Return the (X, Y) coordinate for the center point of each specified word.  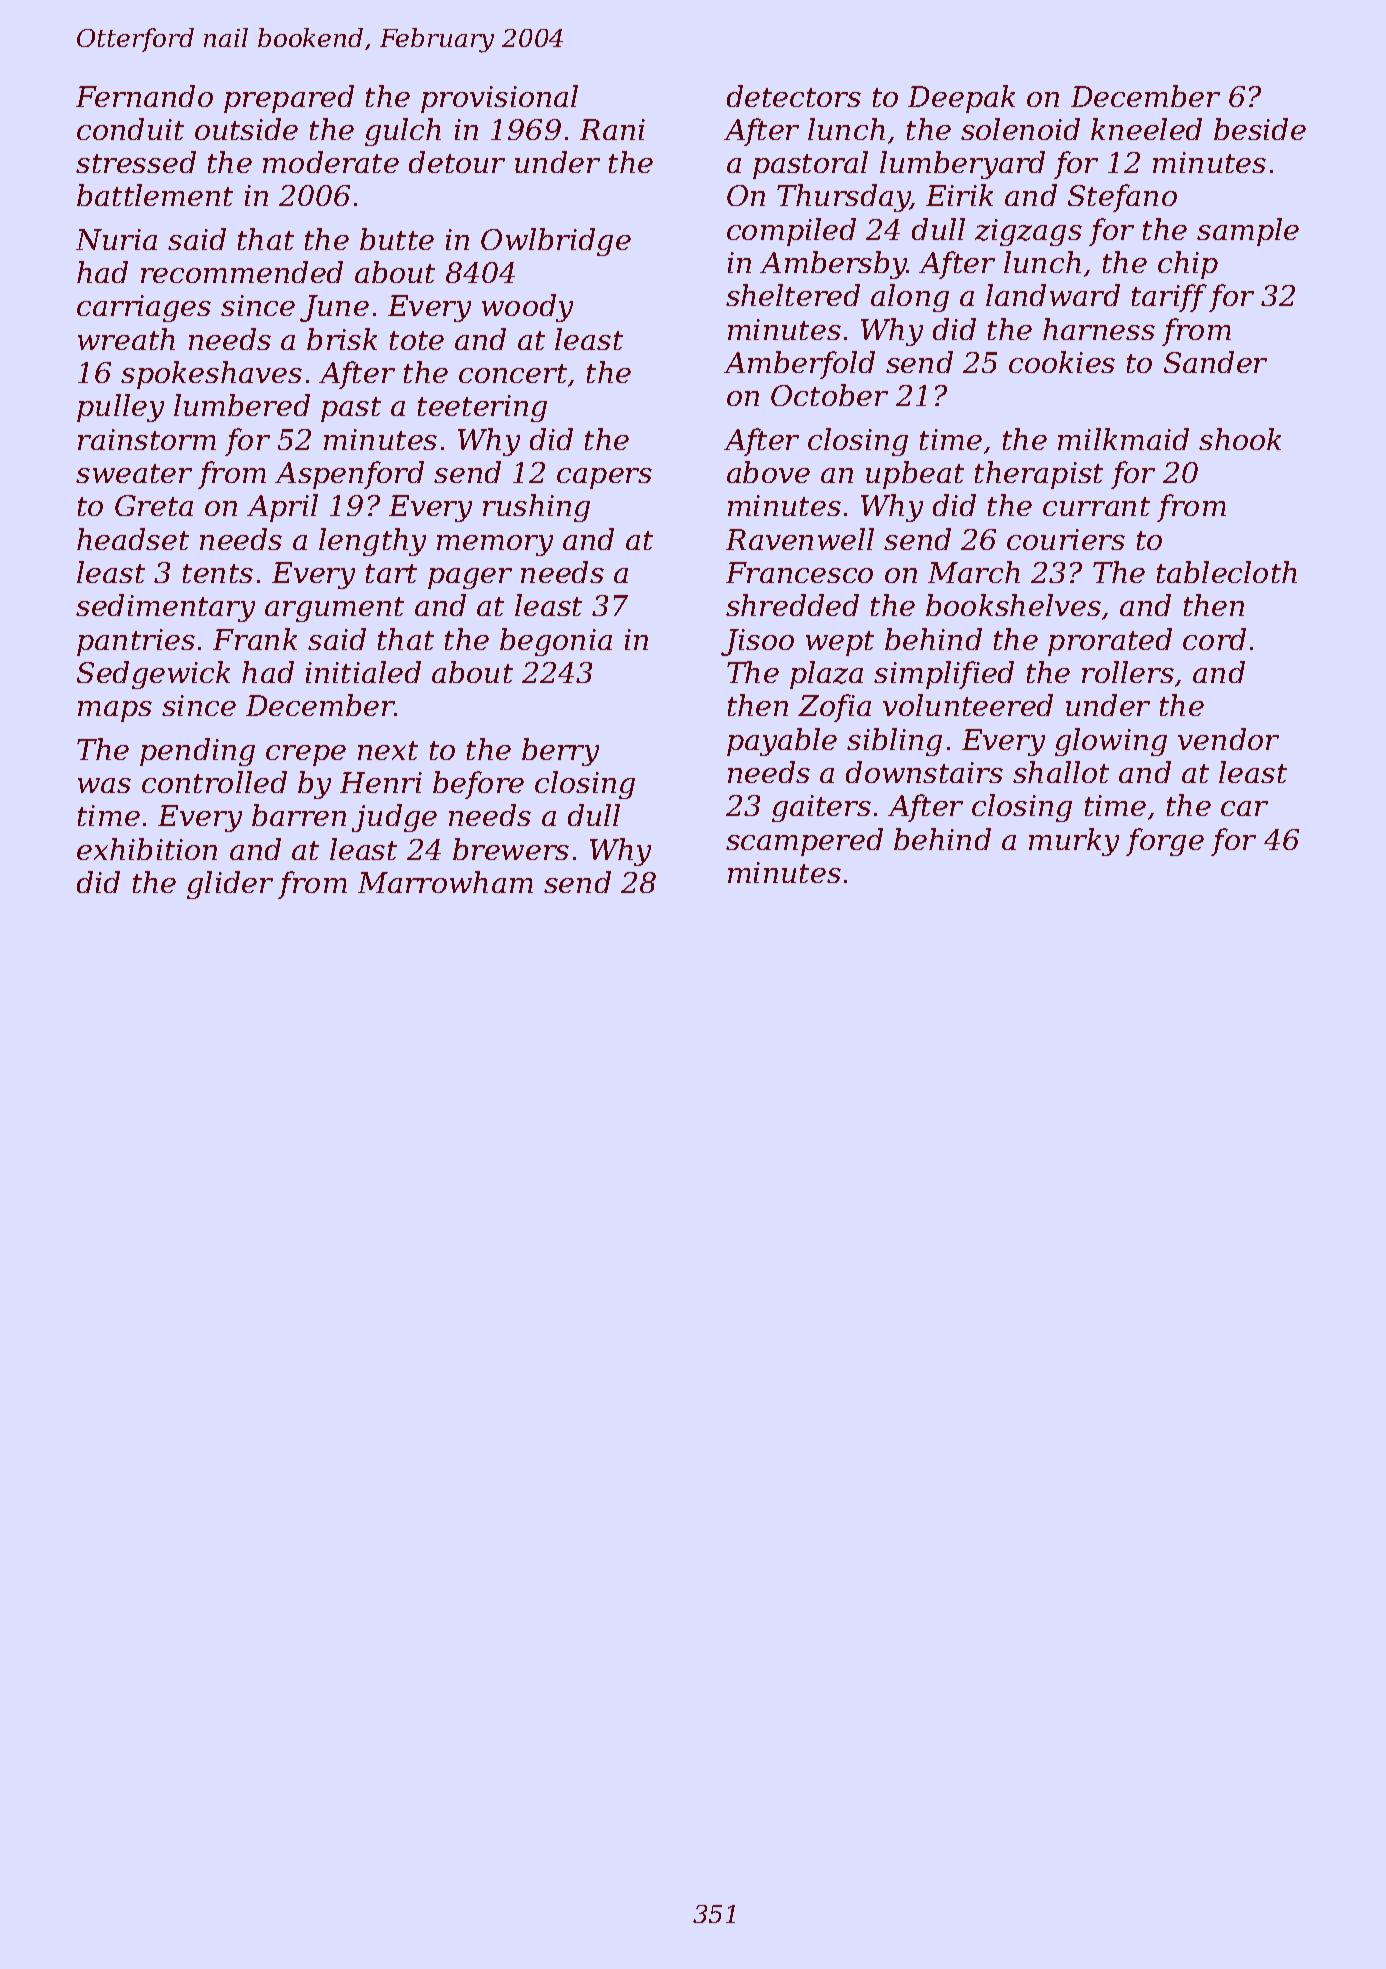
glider (230, 885)
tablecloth (1227, 572)
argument (334, 609)
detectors (794, 96)
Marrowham (445, 882)
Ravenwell (800, 539)
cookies (1062, 362)
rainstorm (147, 439)
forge (1165, 842)
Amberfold (799, 365)
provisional (499, 99)
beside (1260, 129)
